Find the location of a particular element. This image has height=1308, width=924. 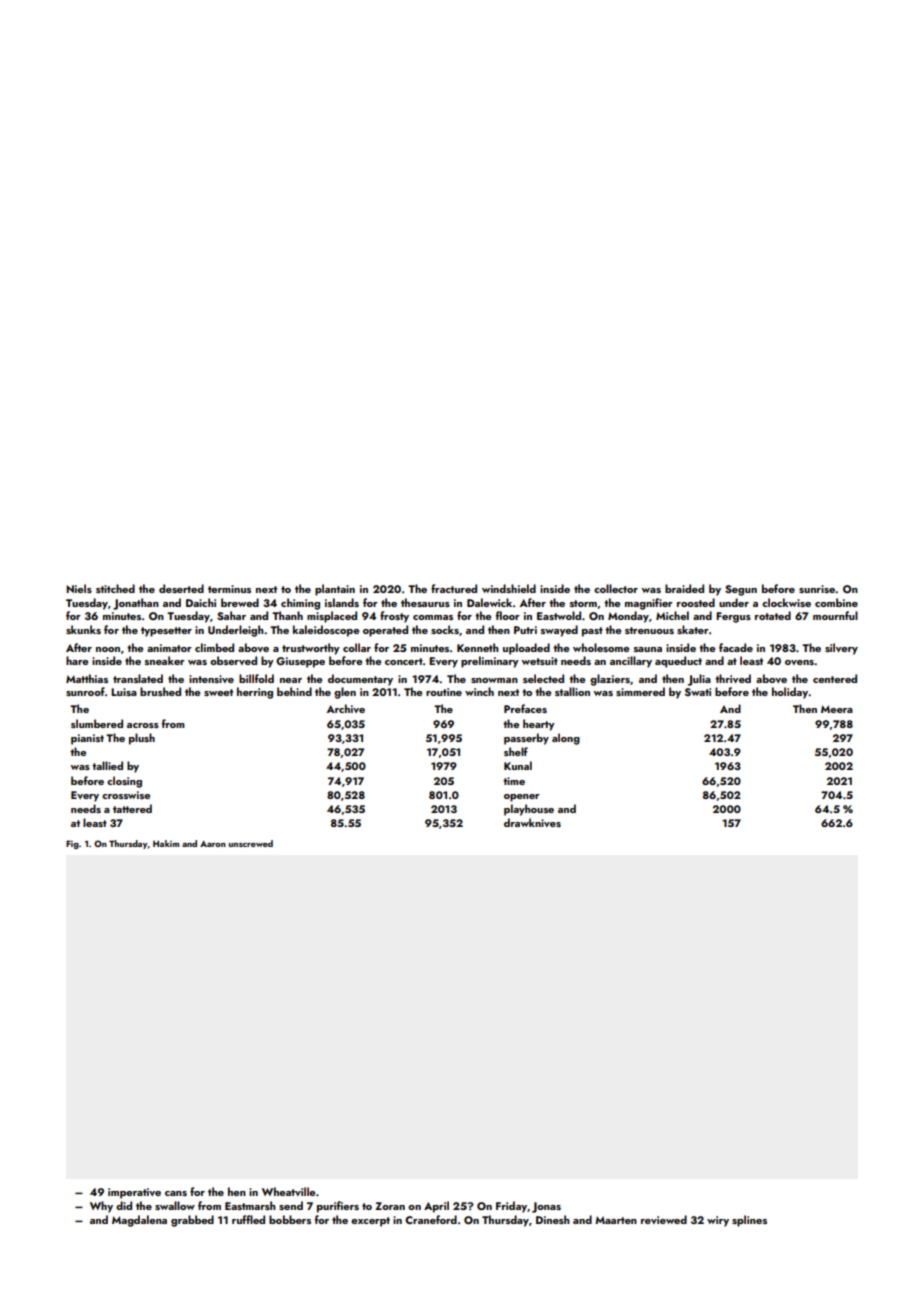

Fig is located at coordinates (72, 844).
